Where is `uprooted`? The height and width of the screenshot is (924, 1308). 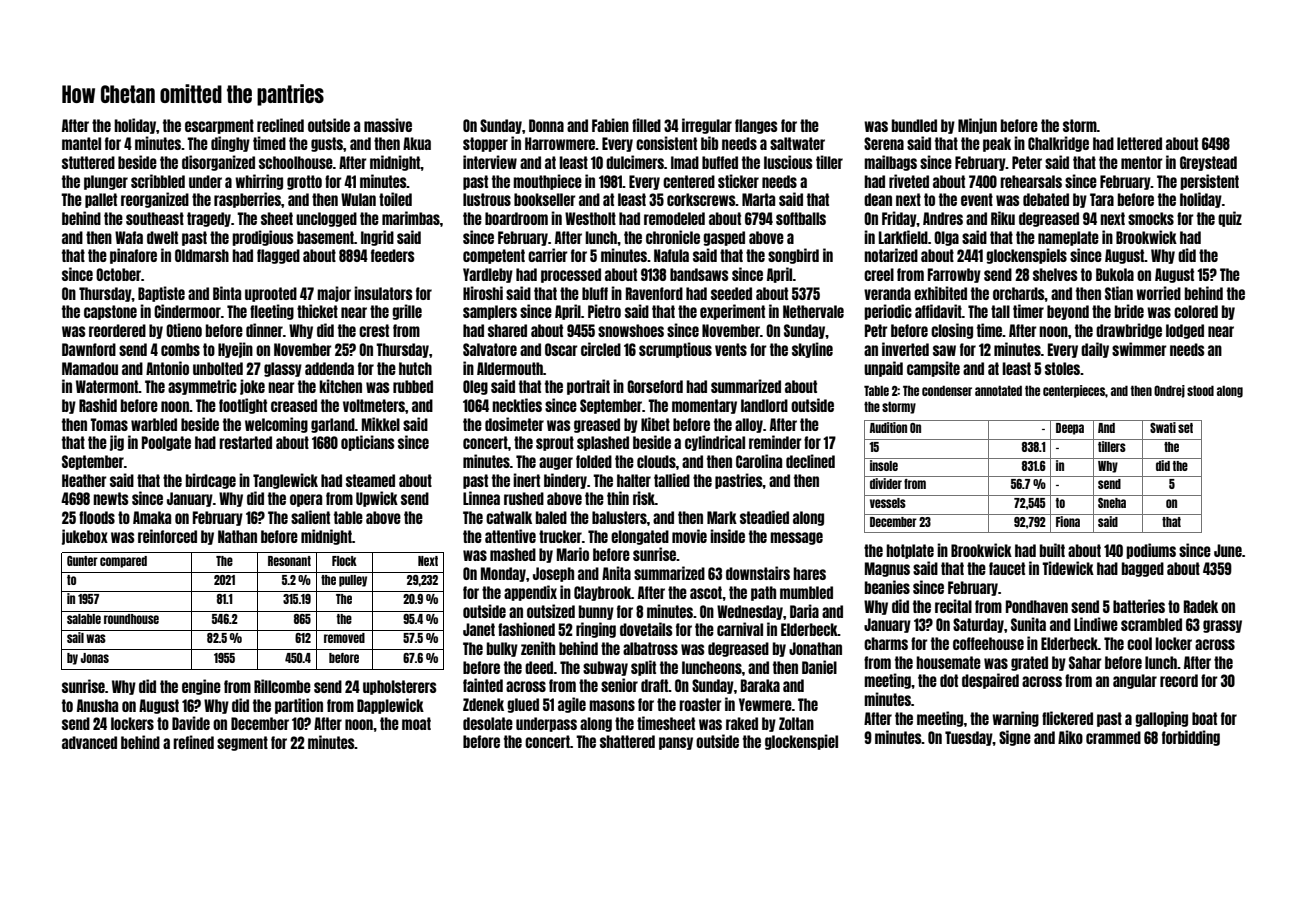
uprooted is located at coordinates (271, 294).
